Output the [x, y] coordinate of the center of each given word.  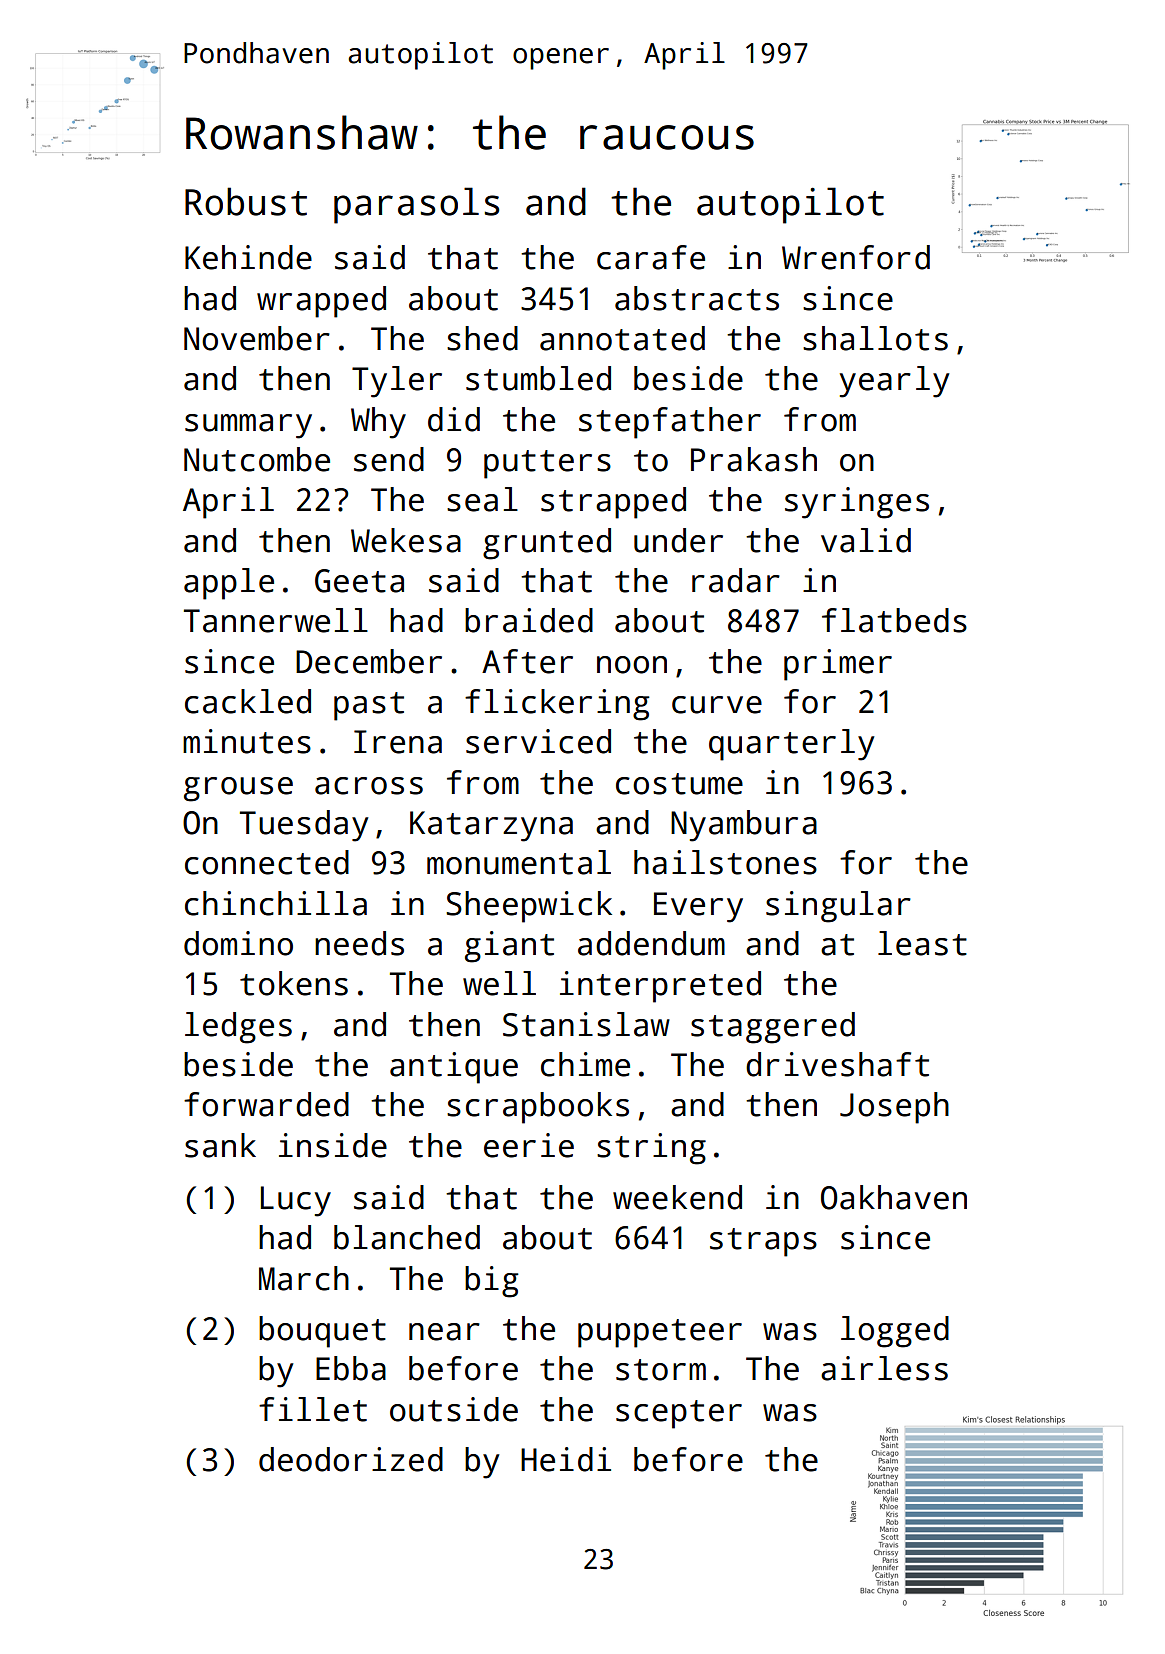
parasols [416, 205]
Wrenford [856, 257]
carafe [651, 257]
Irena [398, 742]
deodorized [351, 1459]
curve [717, 705]
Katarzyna [491, 826]
